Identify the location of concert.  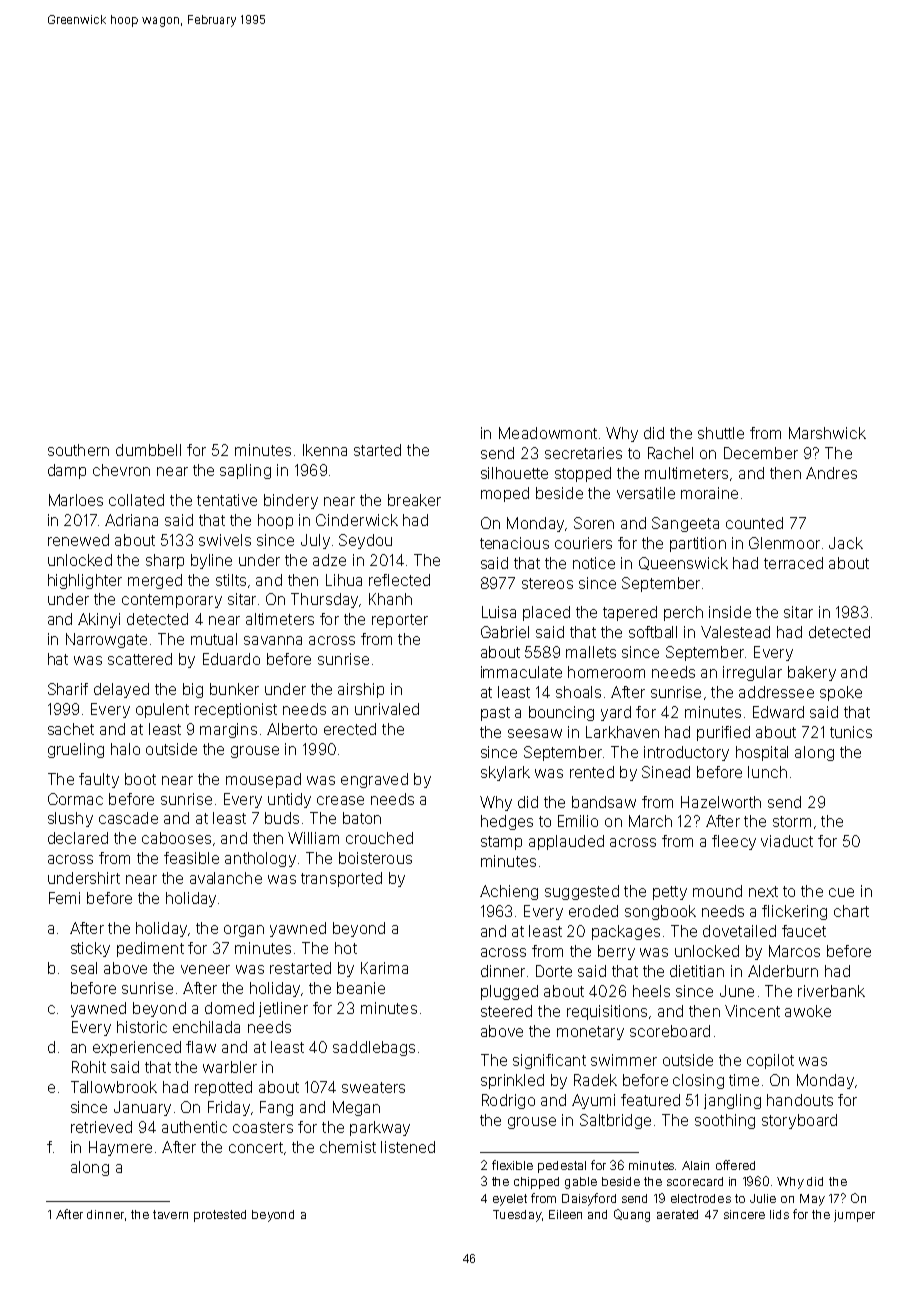
(256, 1147).
